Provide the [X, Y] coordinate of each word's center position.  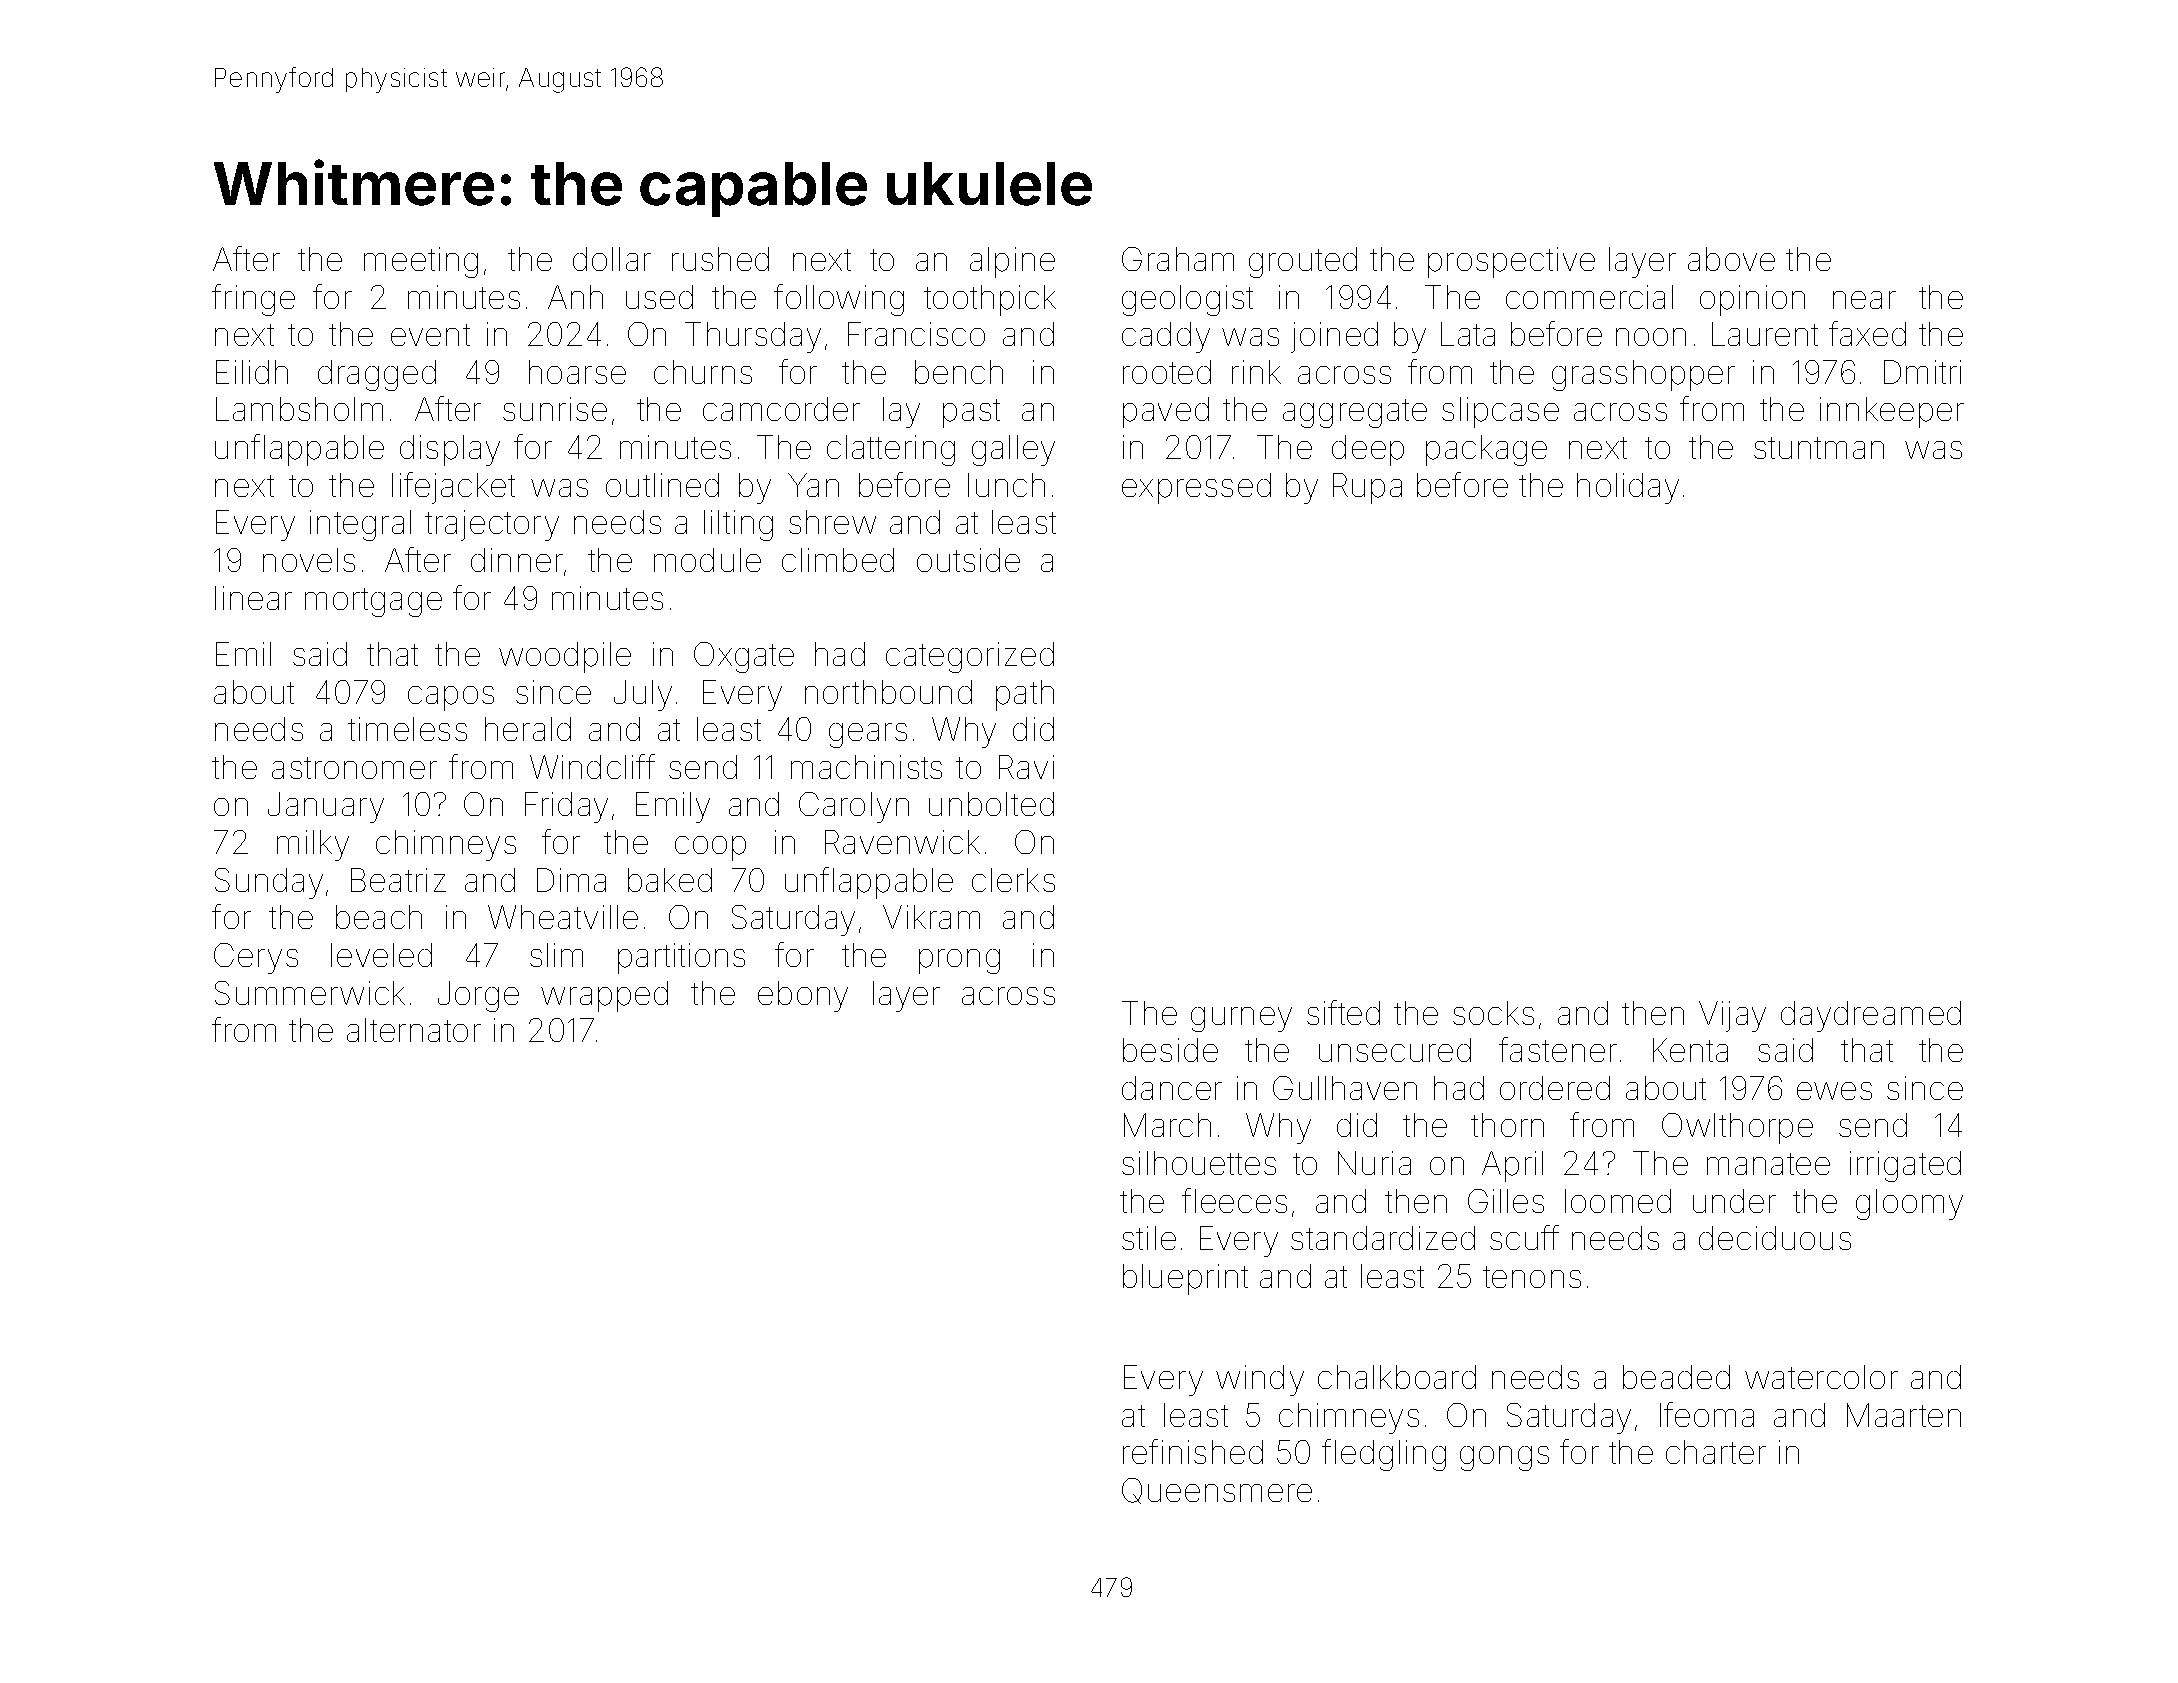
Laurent [1765, 334]
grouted [1303, 262]
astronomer [354, 768]
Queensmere [1217, 1491]
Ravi [1026, 767]
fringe [253, 300]
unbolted [991, 804]
